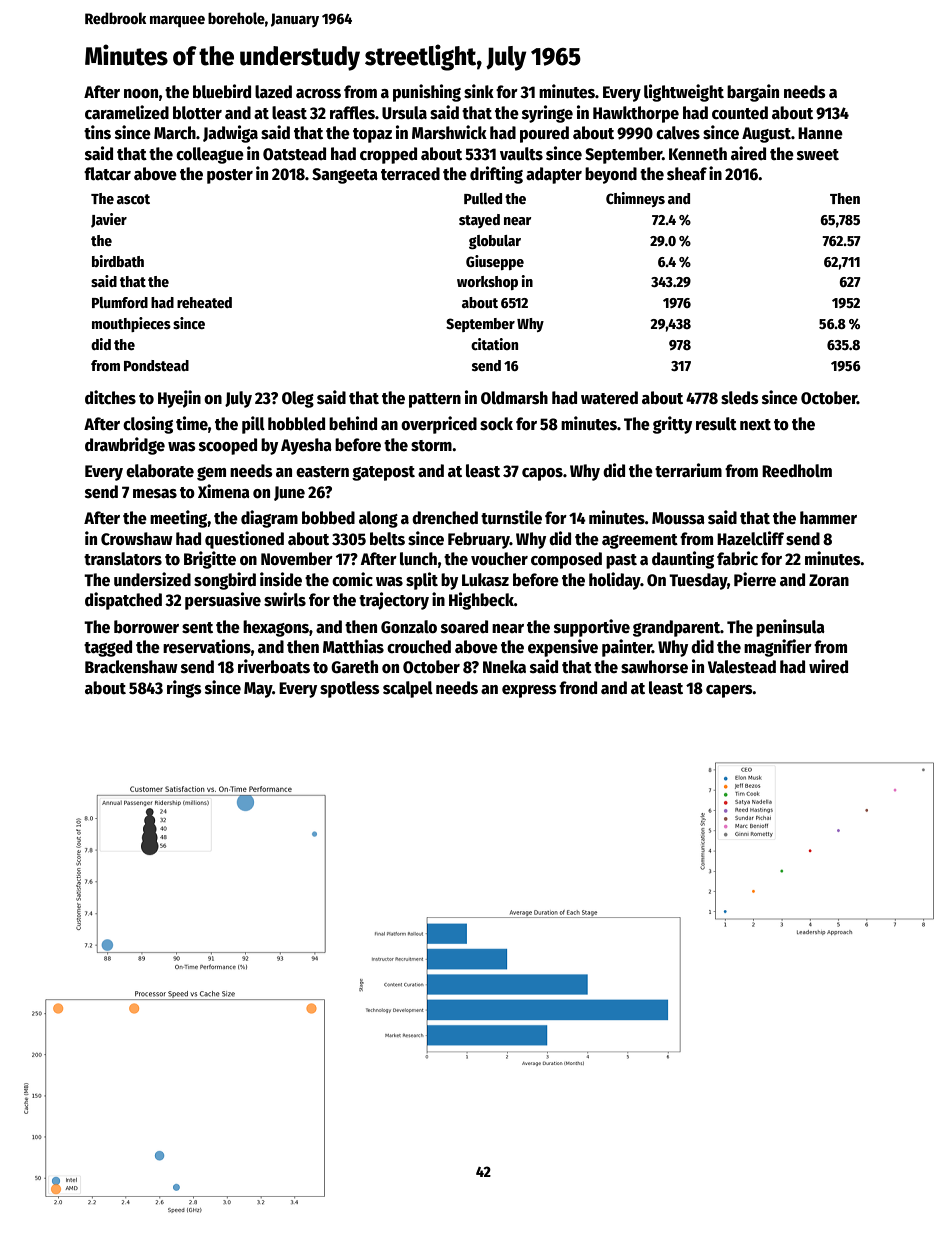  What do you see at coordinates (687, 174) in the screenshot?
I see `sheaf` at bounding box center [687, 174].
